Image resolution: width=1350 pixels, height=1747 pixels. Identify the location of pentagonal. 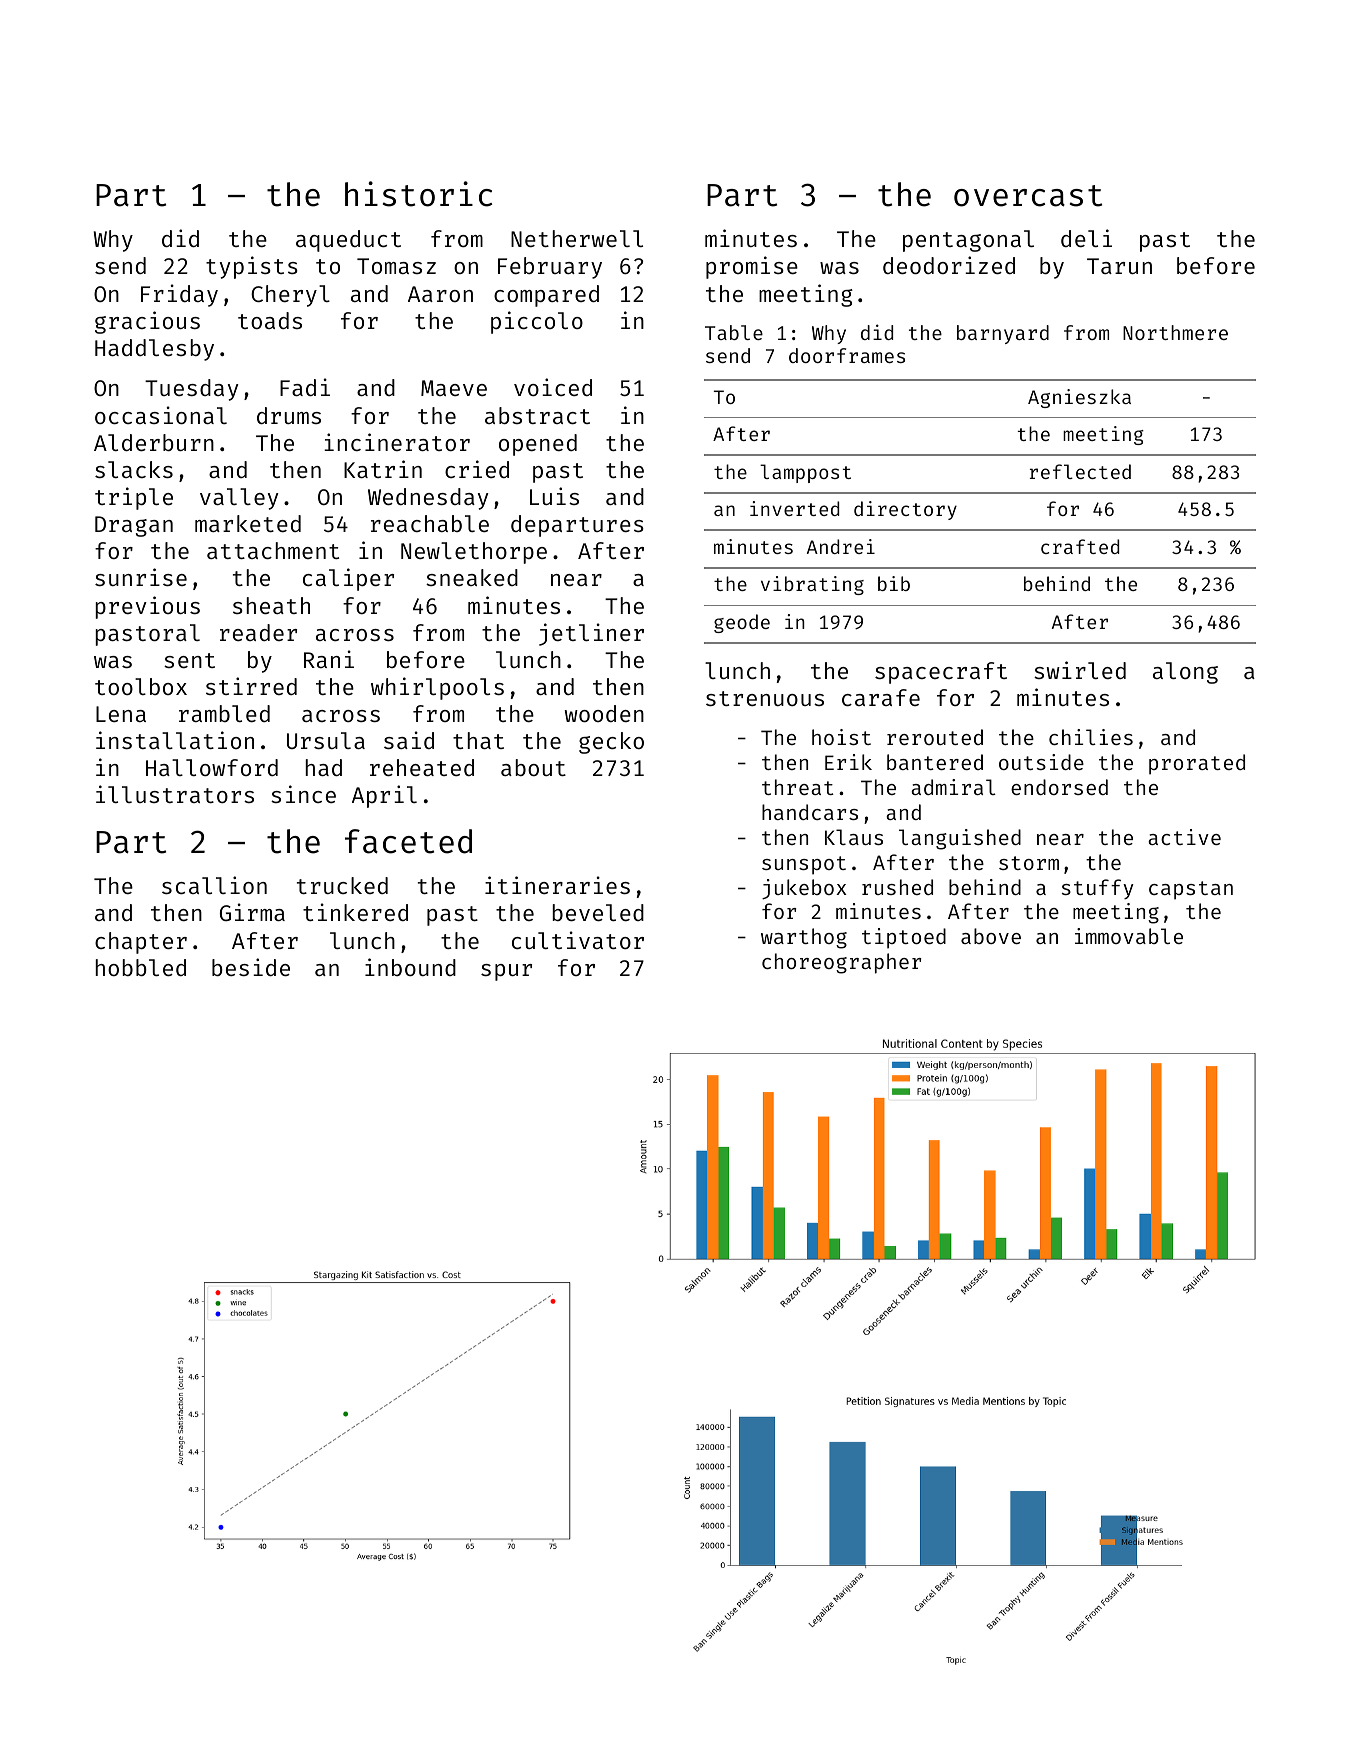
(968, 241).
